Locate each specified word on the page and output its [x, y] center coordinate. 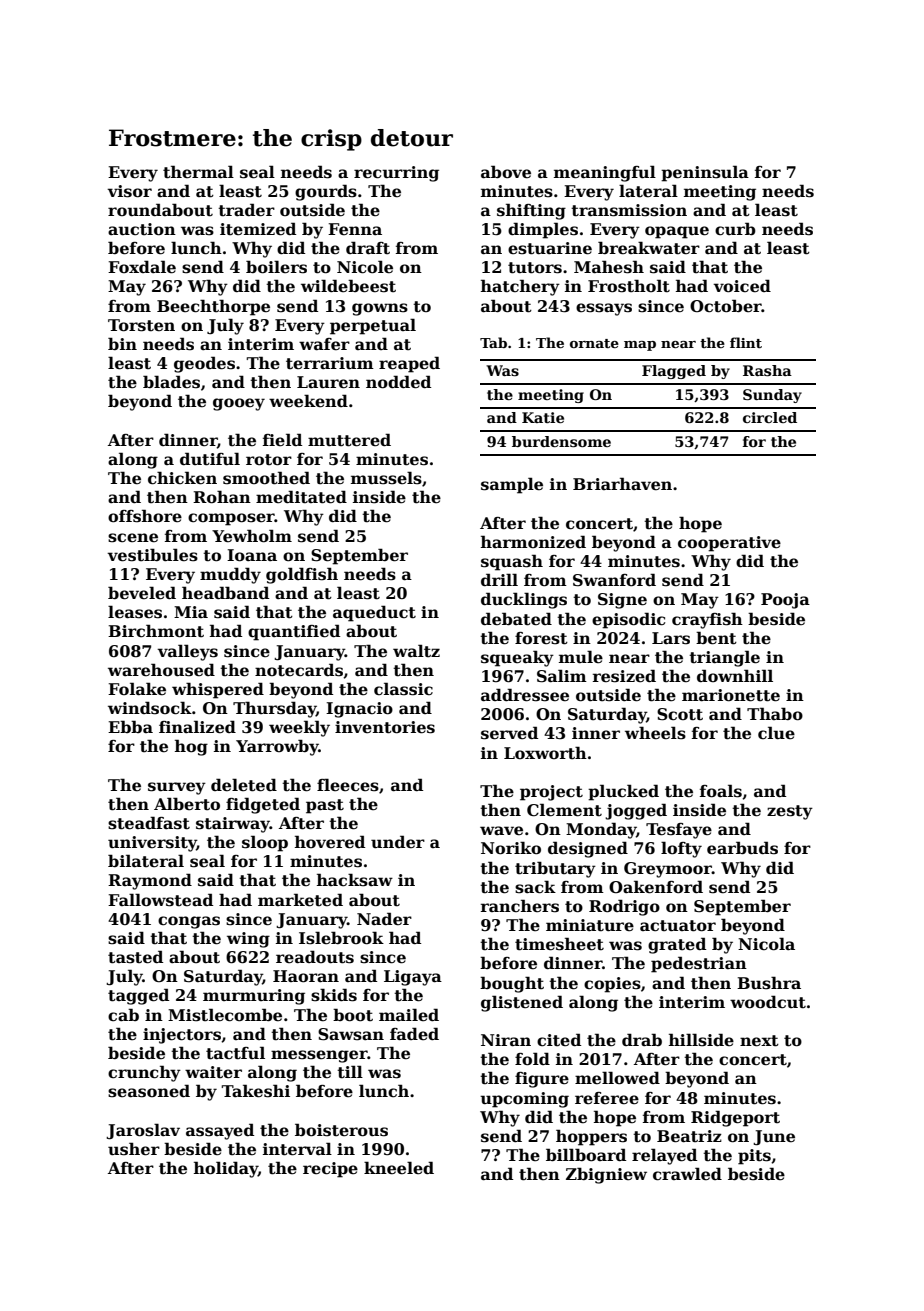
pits [754, 1157]
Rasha [767, 370]
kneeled [399, 1168]
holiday [226, 1169]
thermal [198, 172]
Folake [137, 689]
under [398, 842]
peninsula [705, 173]
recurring [396, 174]
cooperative [729, 544]
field [282, 440]
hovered [330, 842]
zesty [790, 812]
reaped [409, 364]
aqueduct [374, 613]
